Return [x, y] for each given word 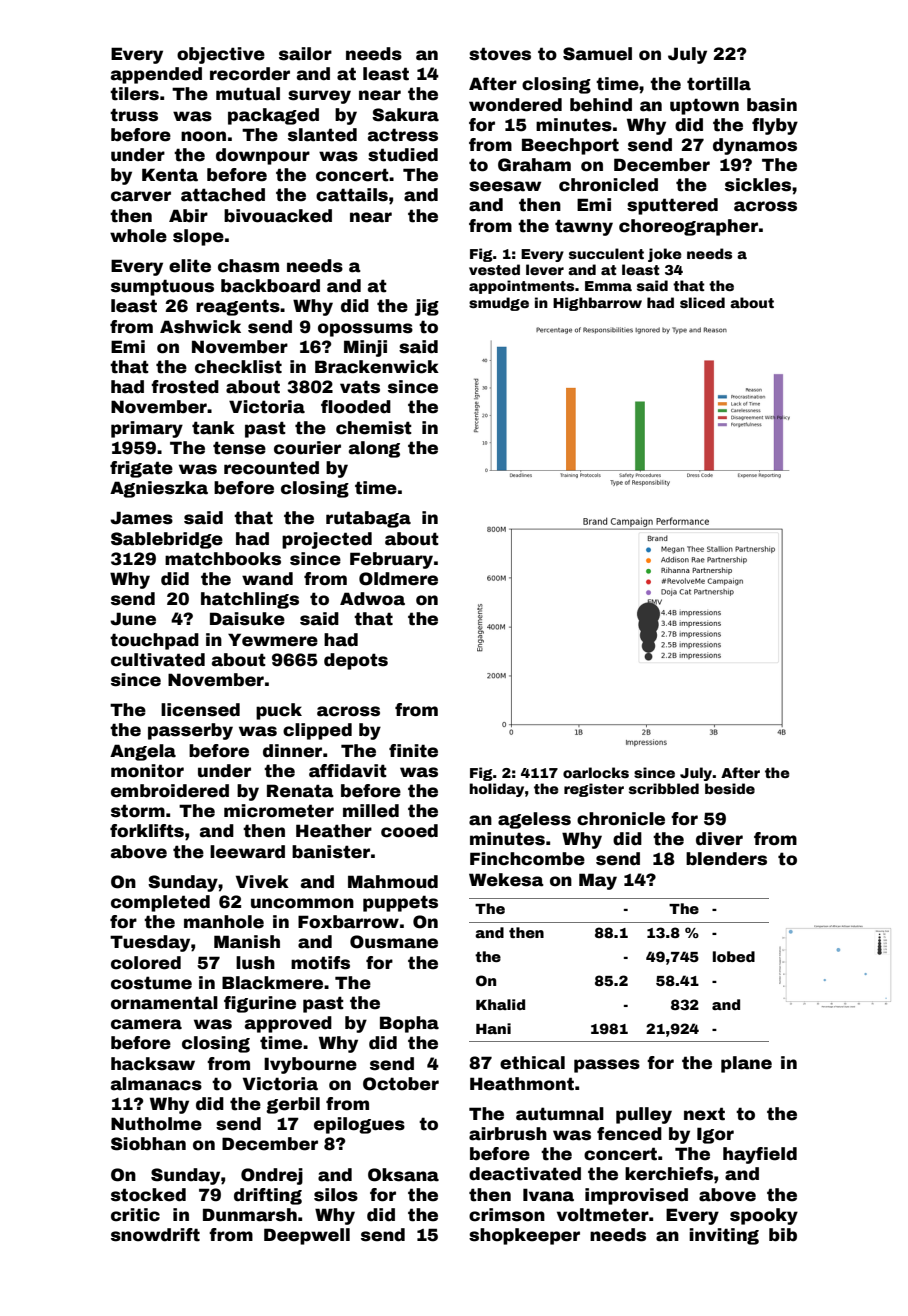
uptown [704, 106]
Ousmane [394, 942]
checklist [238, 367]
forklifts [147, 831]
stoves [500, 54]
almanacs [156, 1084]
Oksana [403, 1175]
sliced [702, 302]
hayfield [760, 1155]
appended [156, 75]
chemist [374, 428]
